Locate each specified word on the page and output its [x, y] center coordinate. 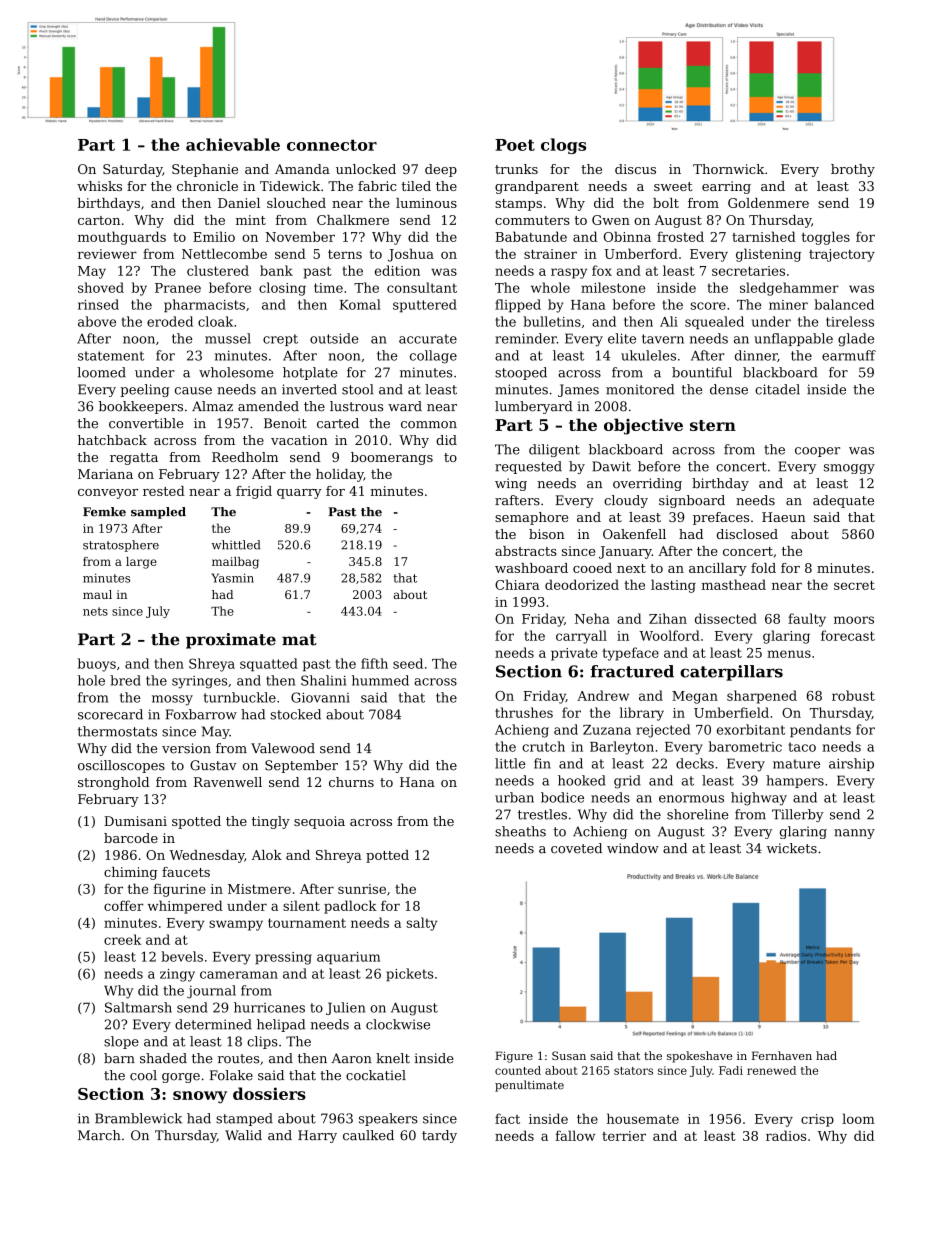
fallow [575, 1135]
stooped [521, 373]
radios [786, 1135]
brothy [853, 170]
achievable [233, 144]
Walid [243, 1135]
